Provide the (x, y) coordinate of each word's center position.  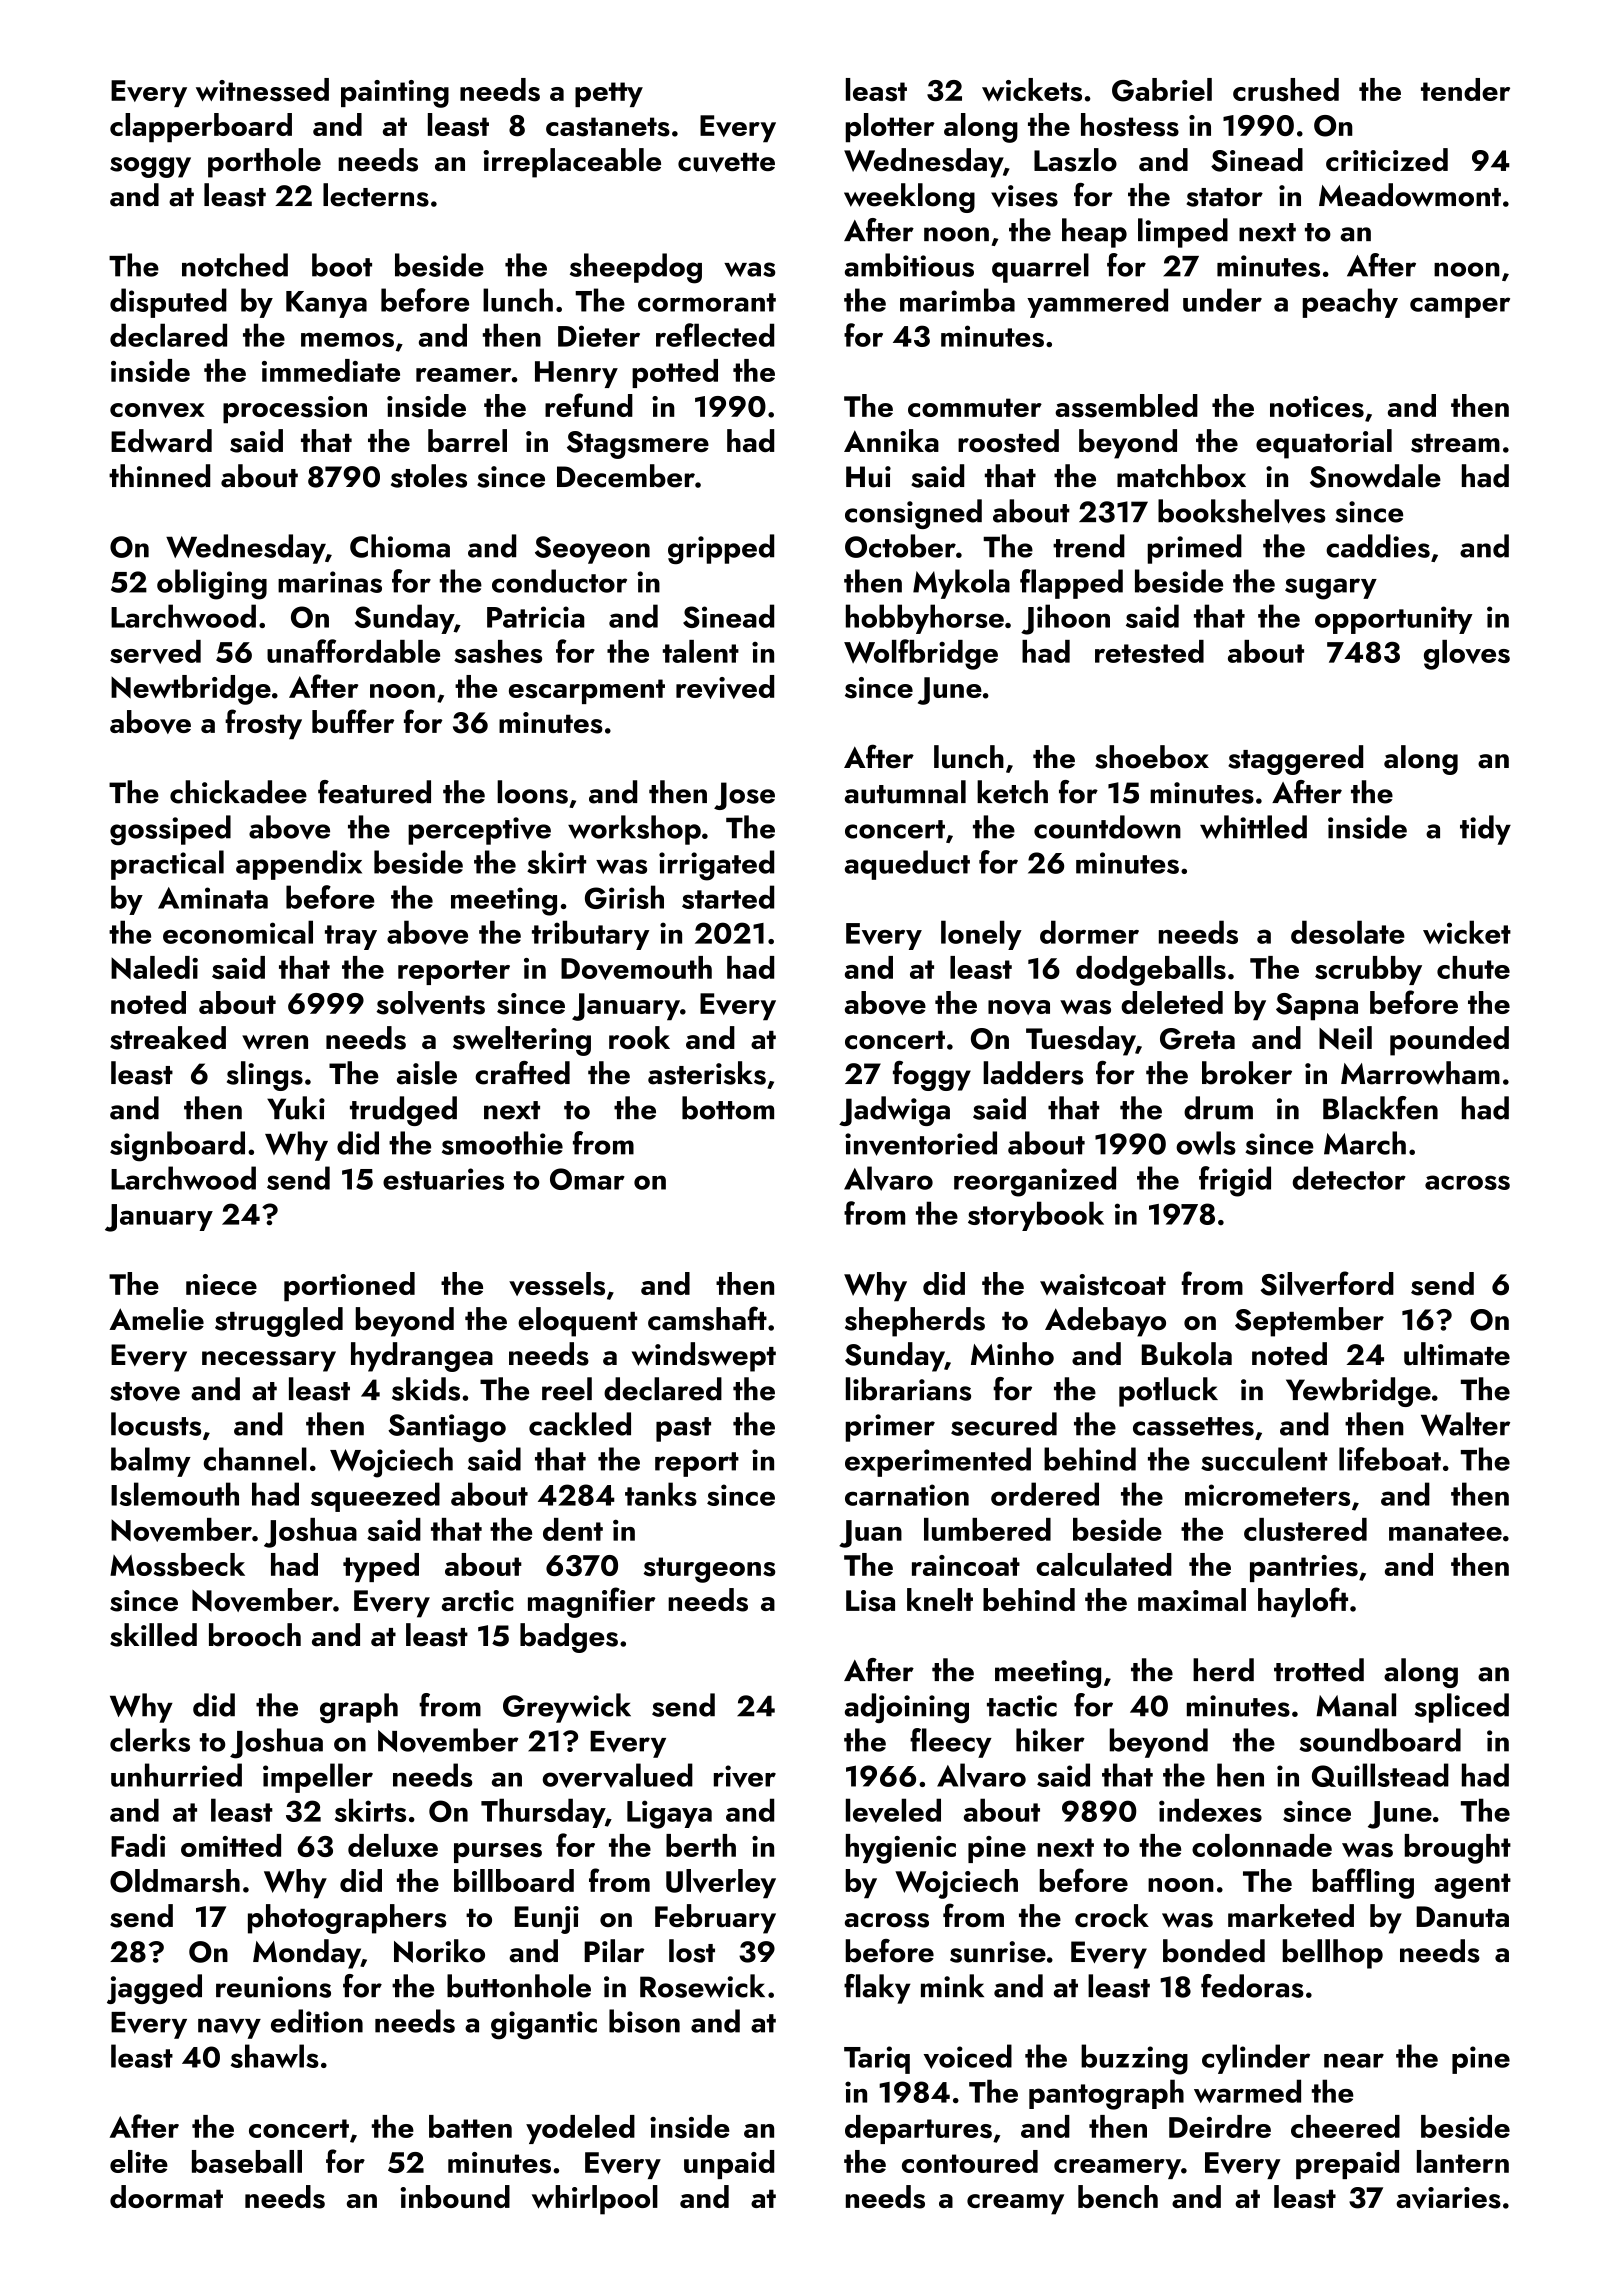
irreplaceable (572, 163)
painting (395, 94)
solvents (430, 1003)
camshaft (707, 1318)
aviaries (1448, 2198)
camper (1460, 307)
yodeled (580, 2129)
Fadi (138, 1845)
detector (1349, 1178)
